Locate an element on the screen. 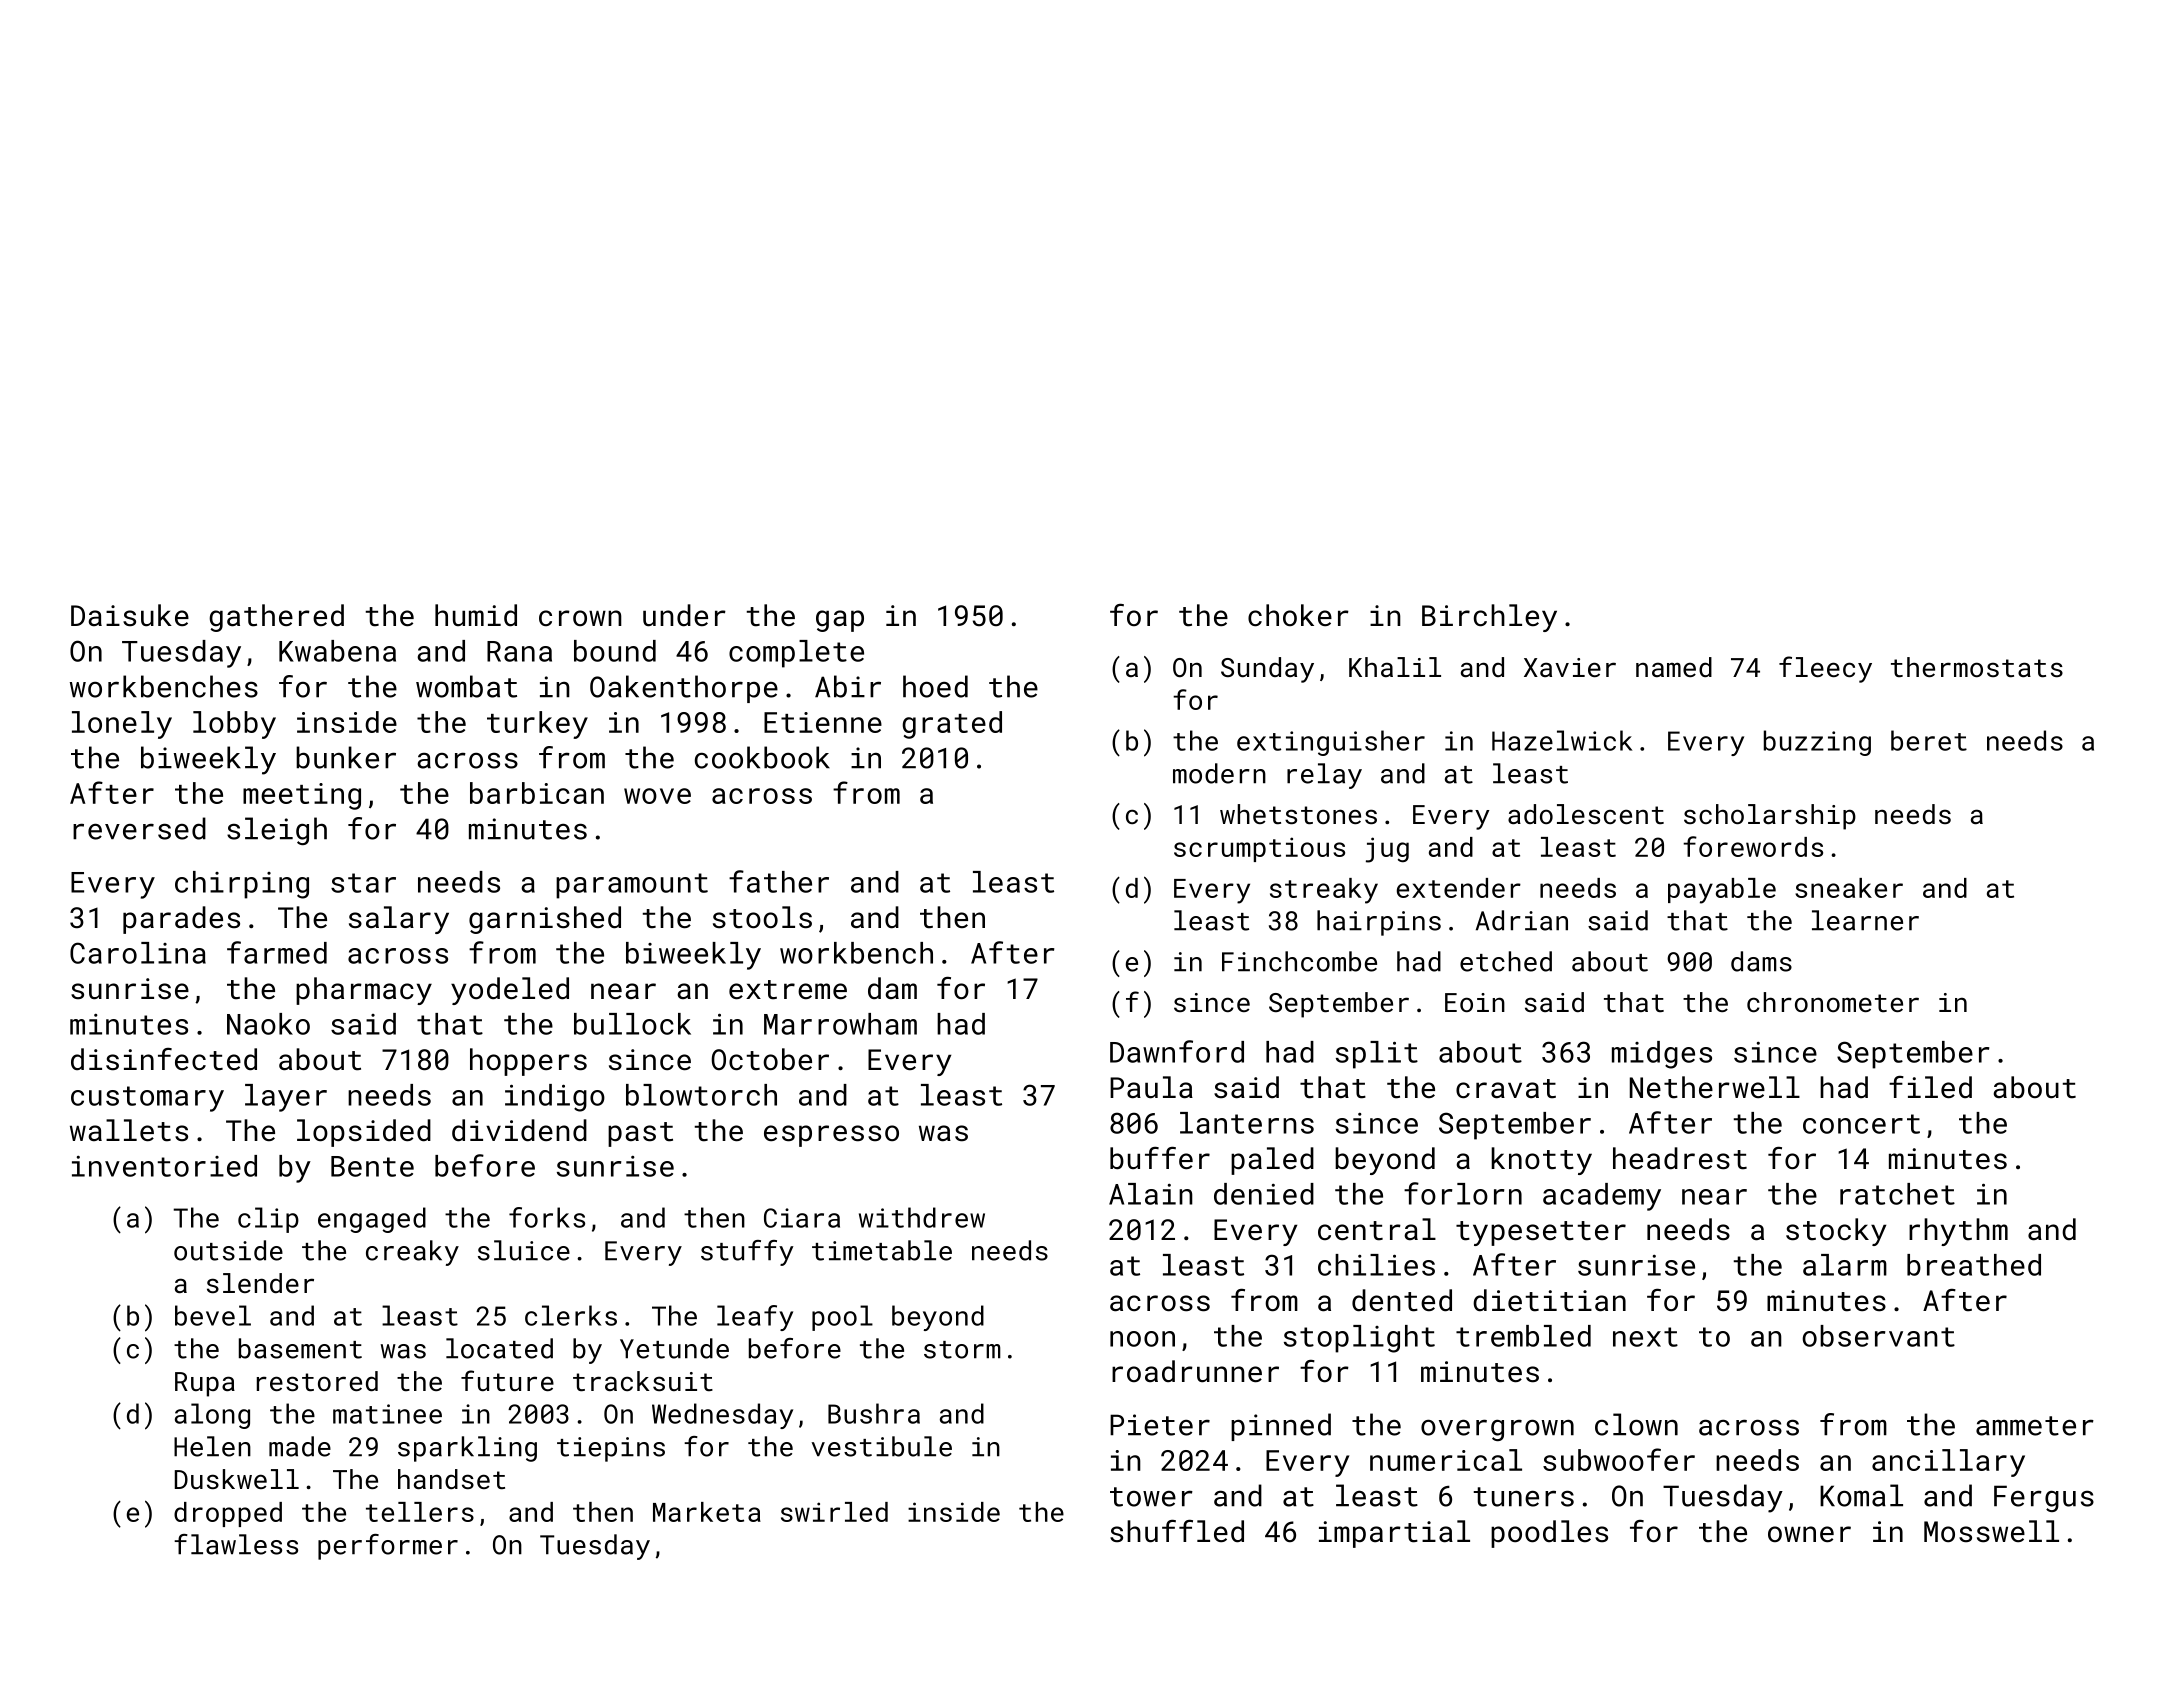  under is located at coordinates (684, 615).
